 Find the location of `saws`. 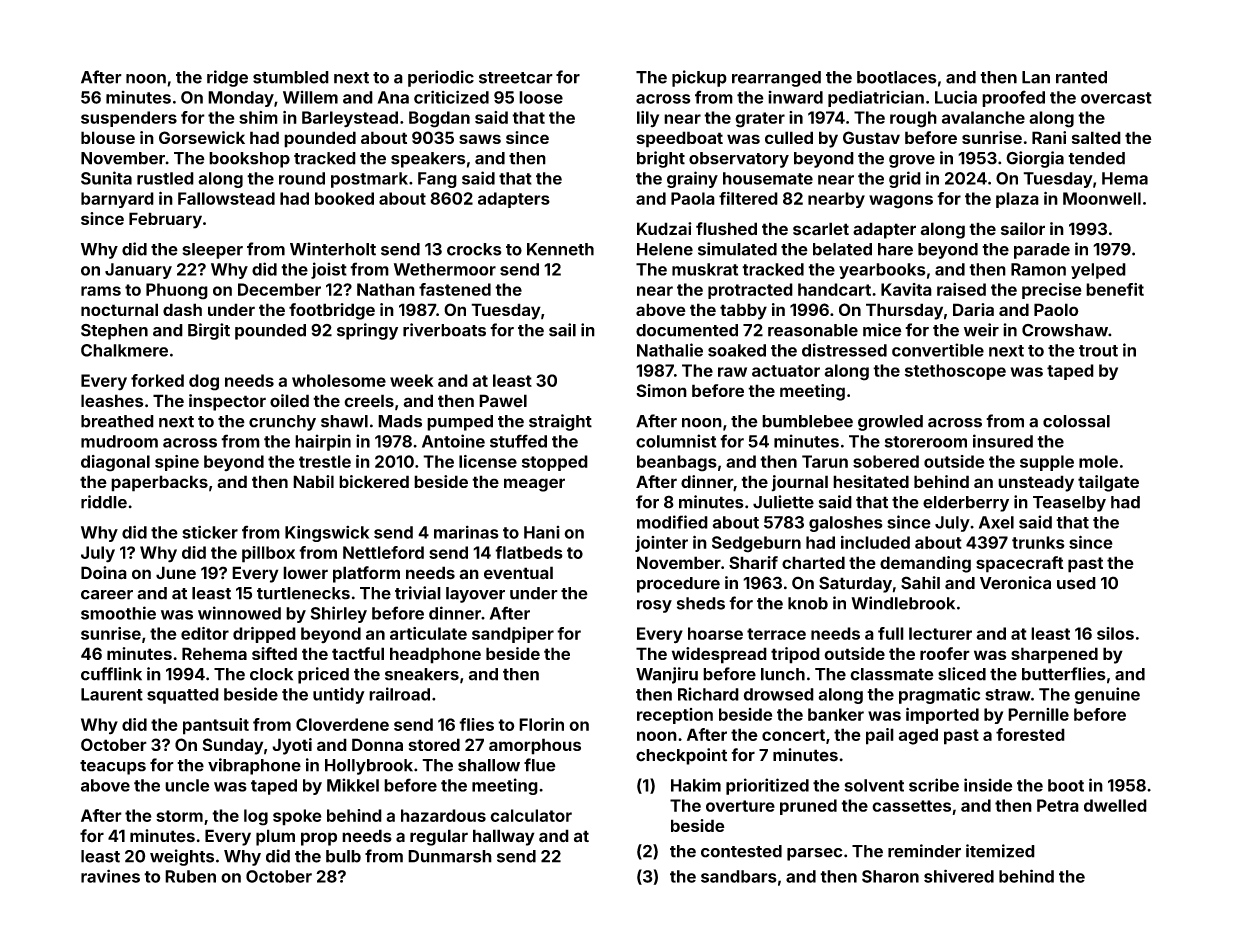

saws is located at coordinates (480, 139).
